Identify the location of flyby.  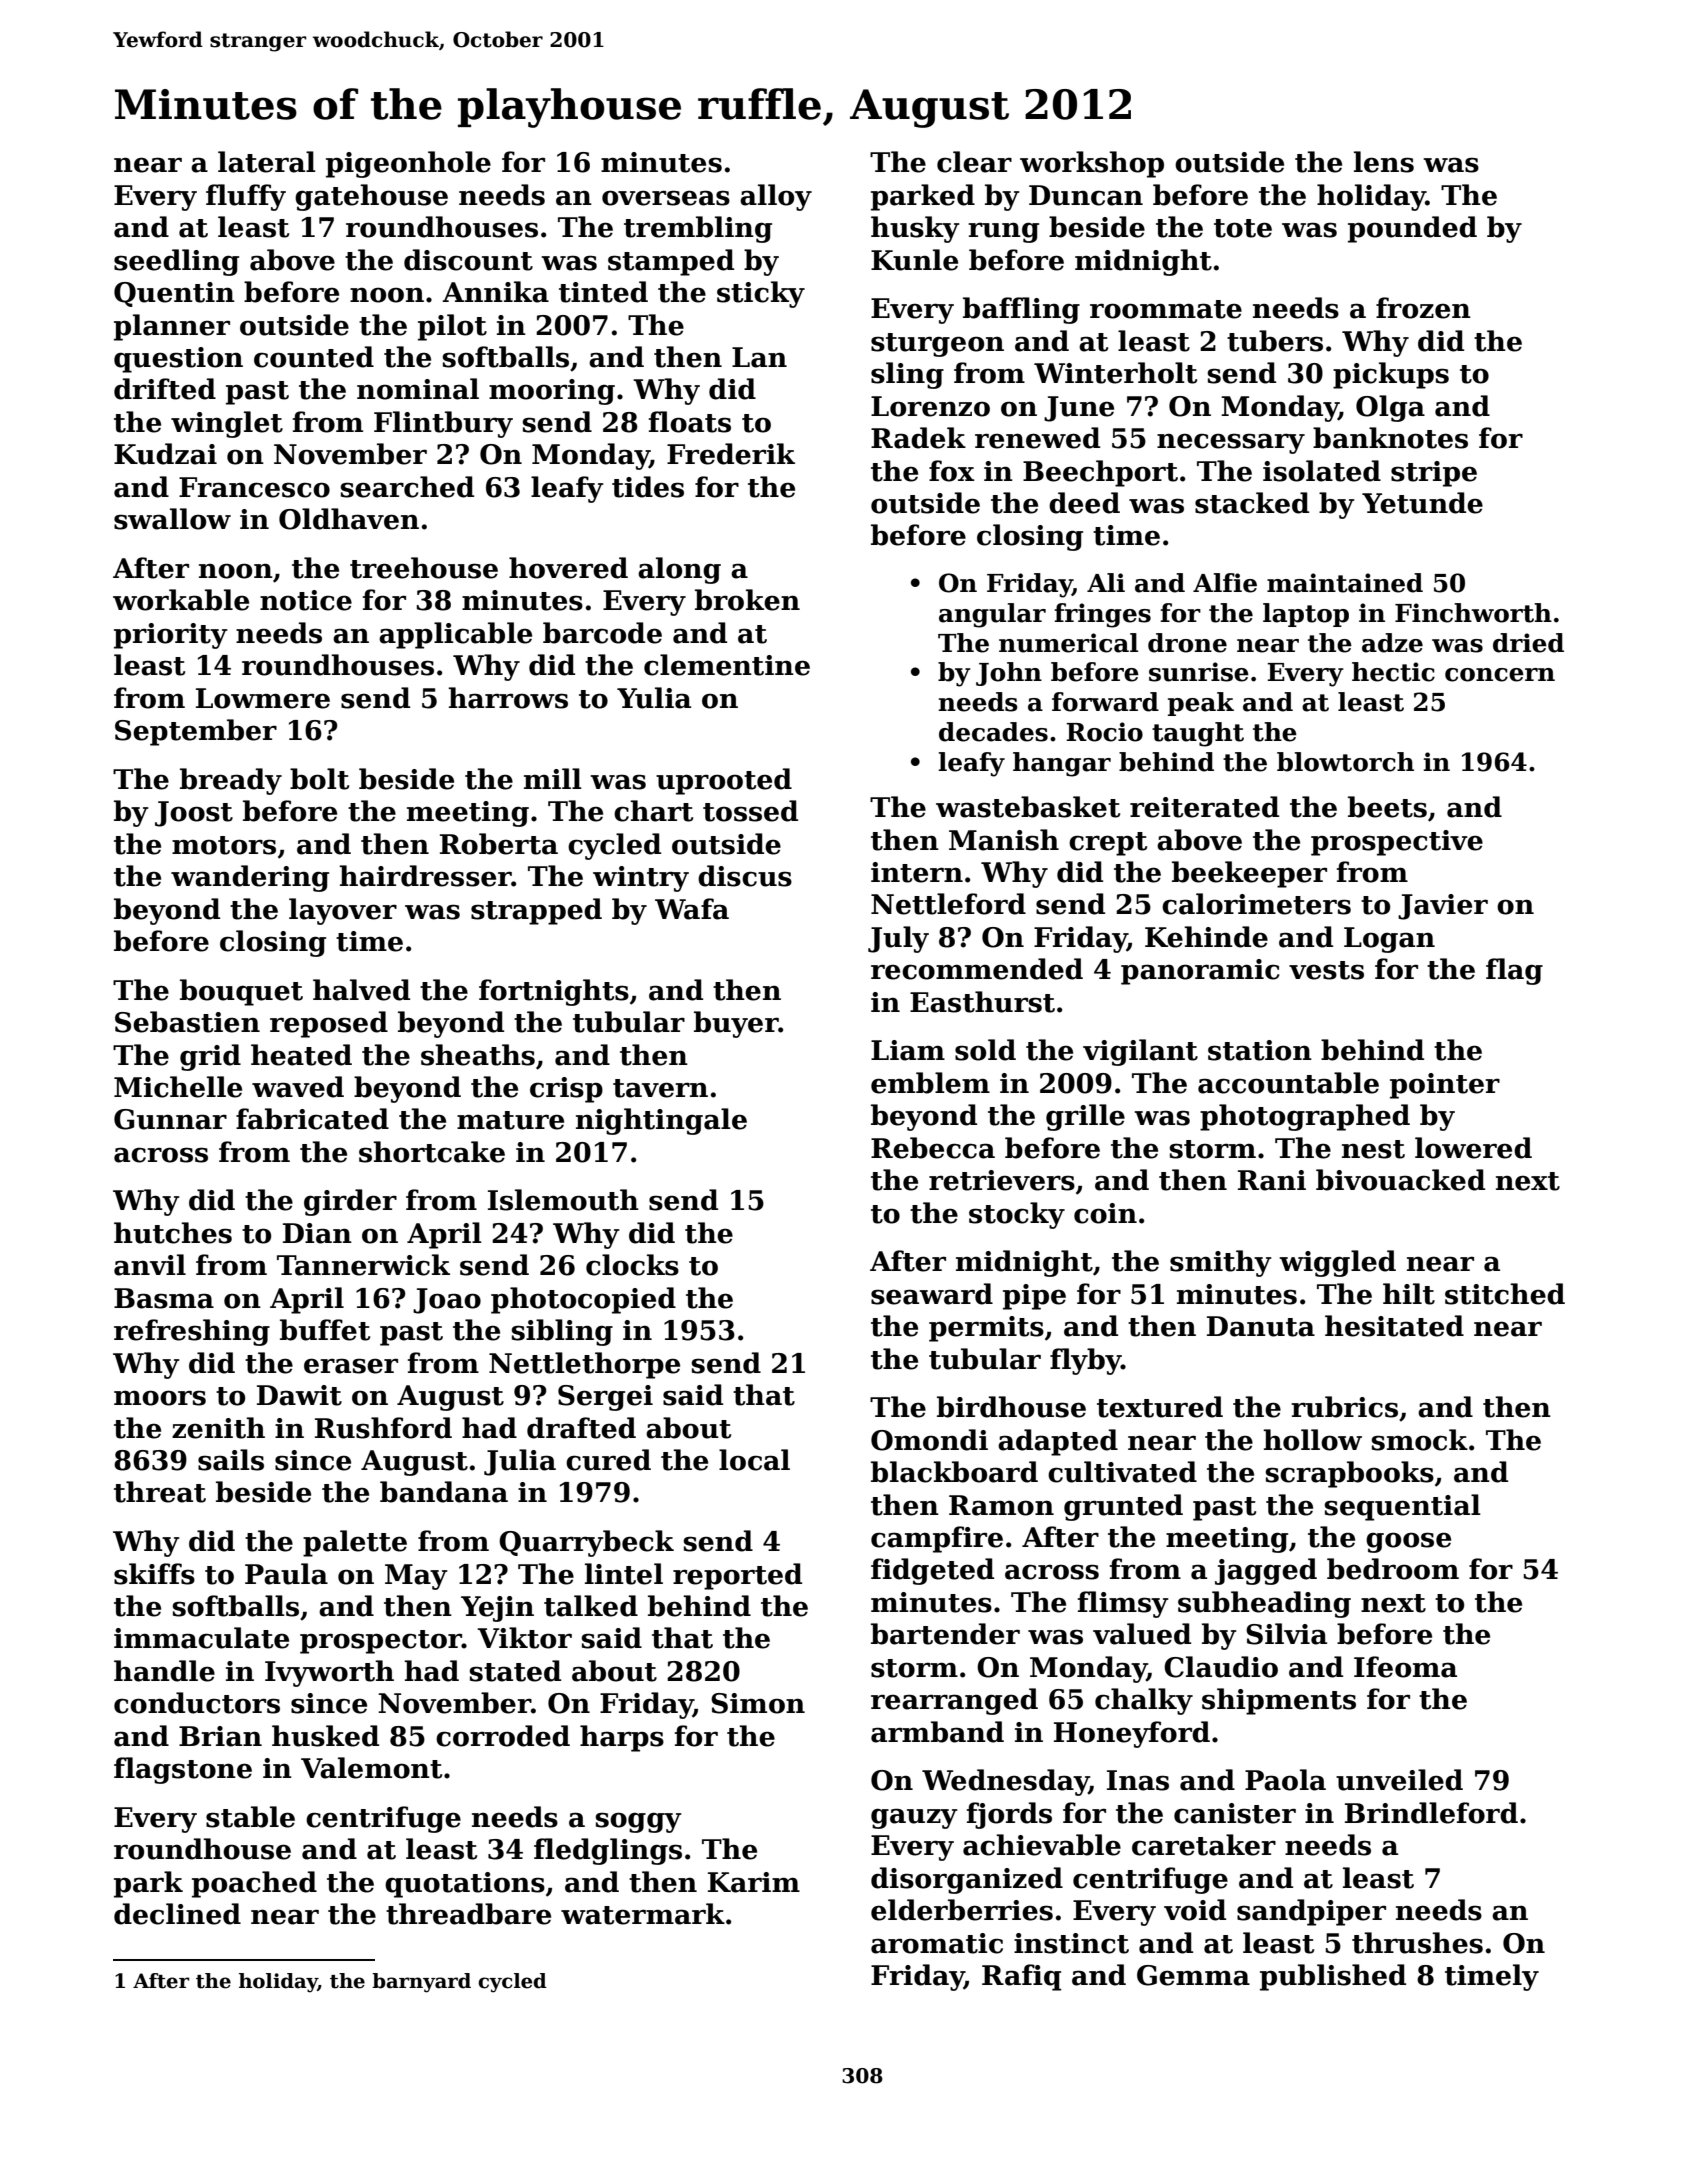
(1085, 1361).
